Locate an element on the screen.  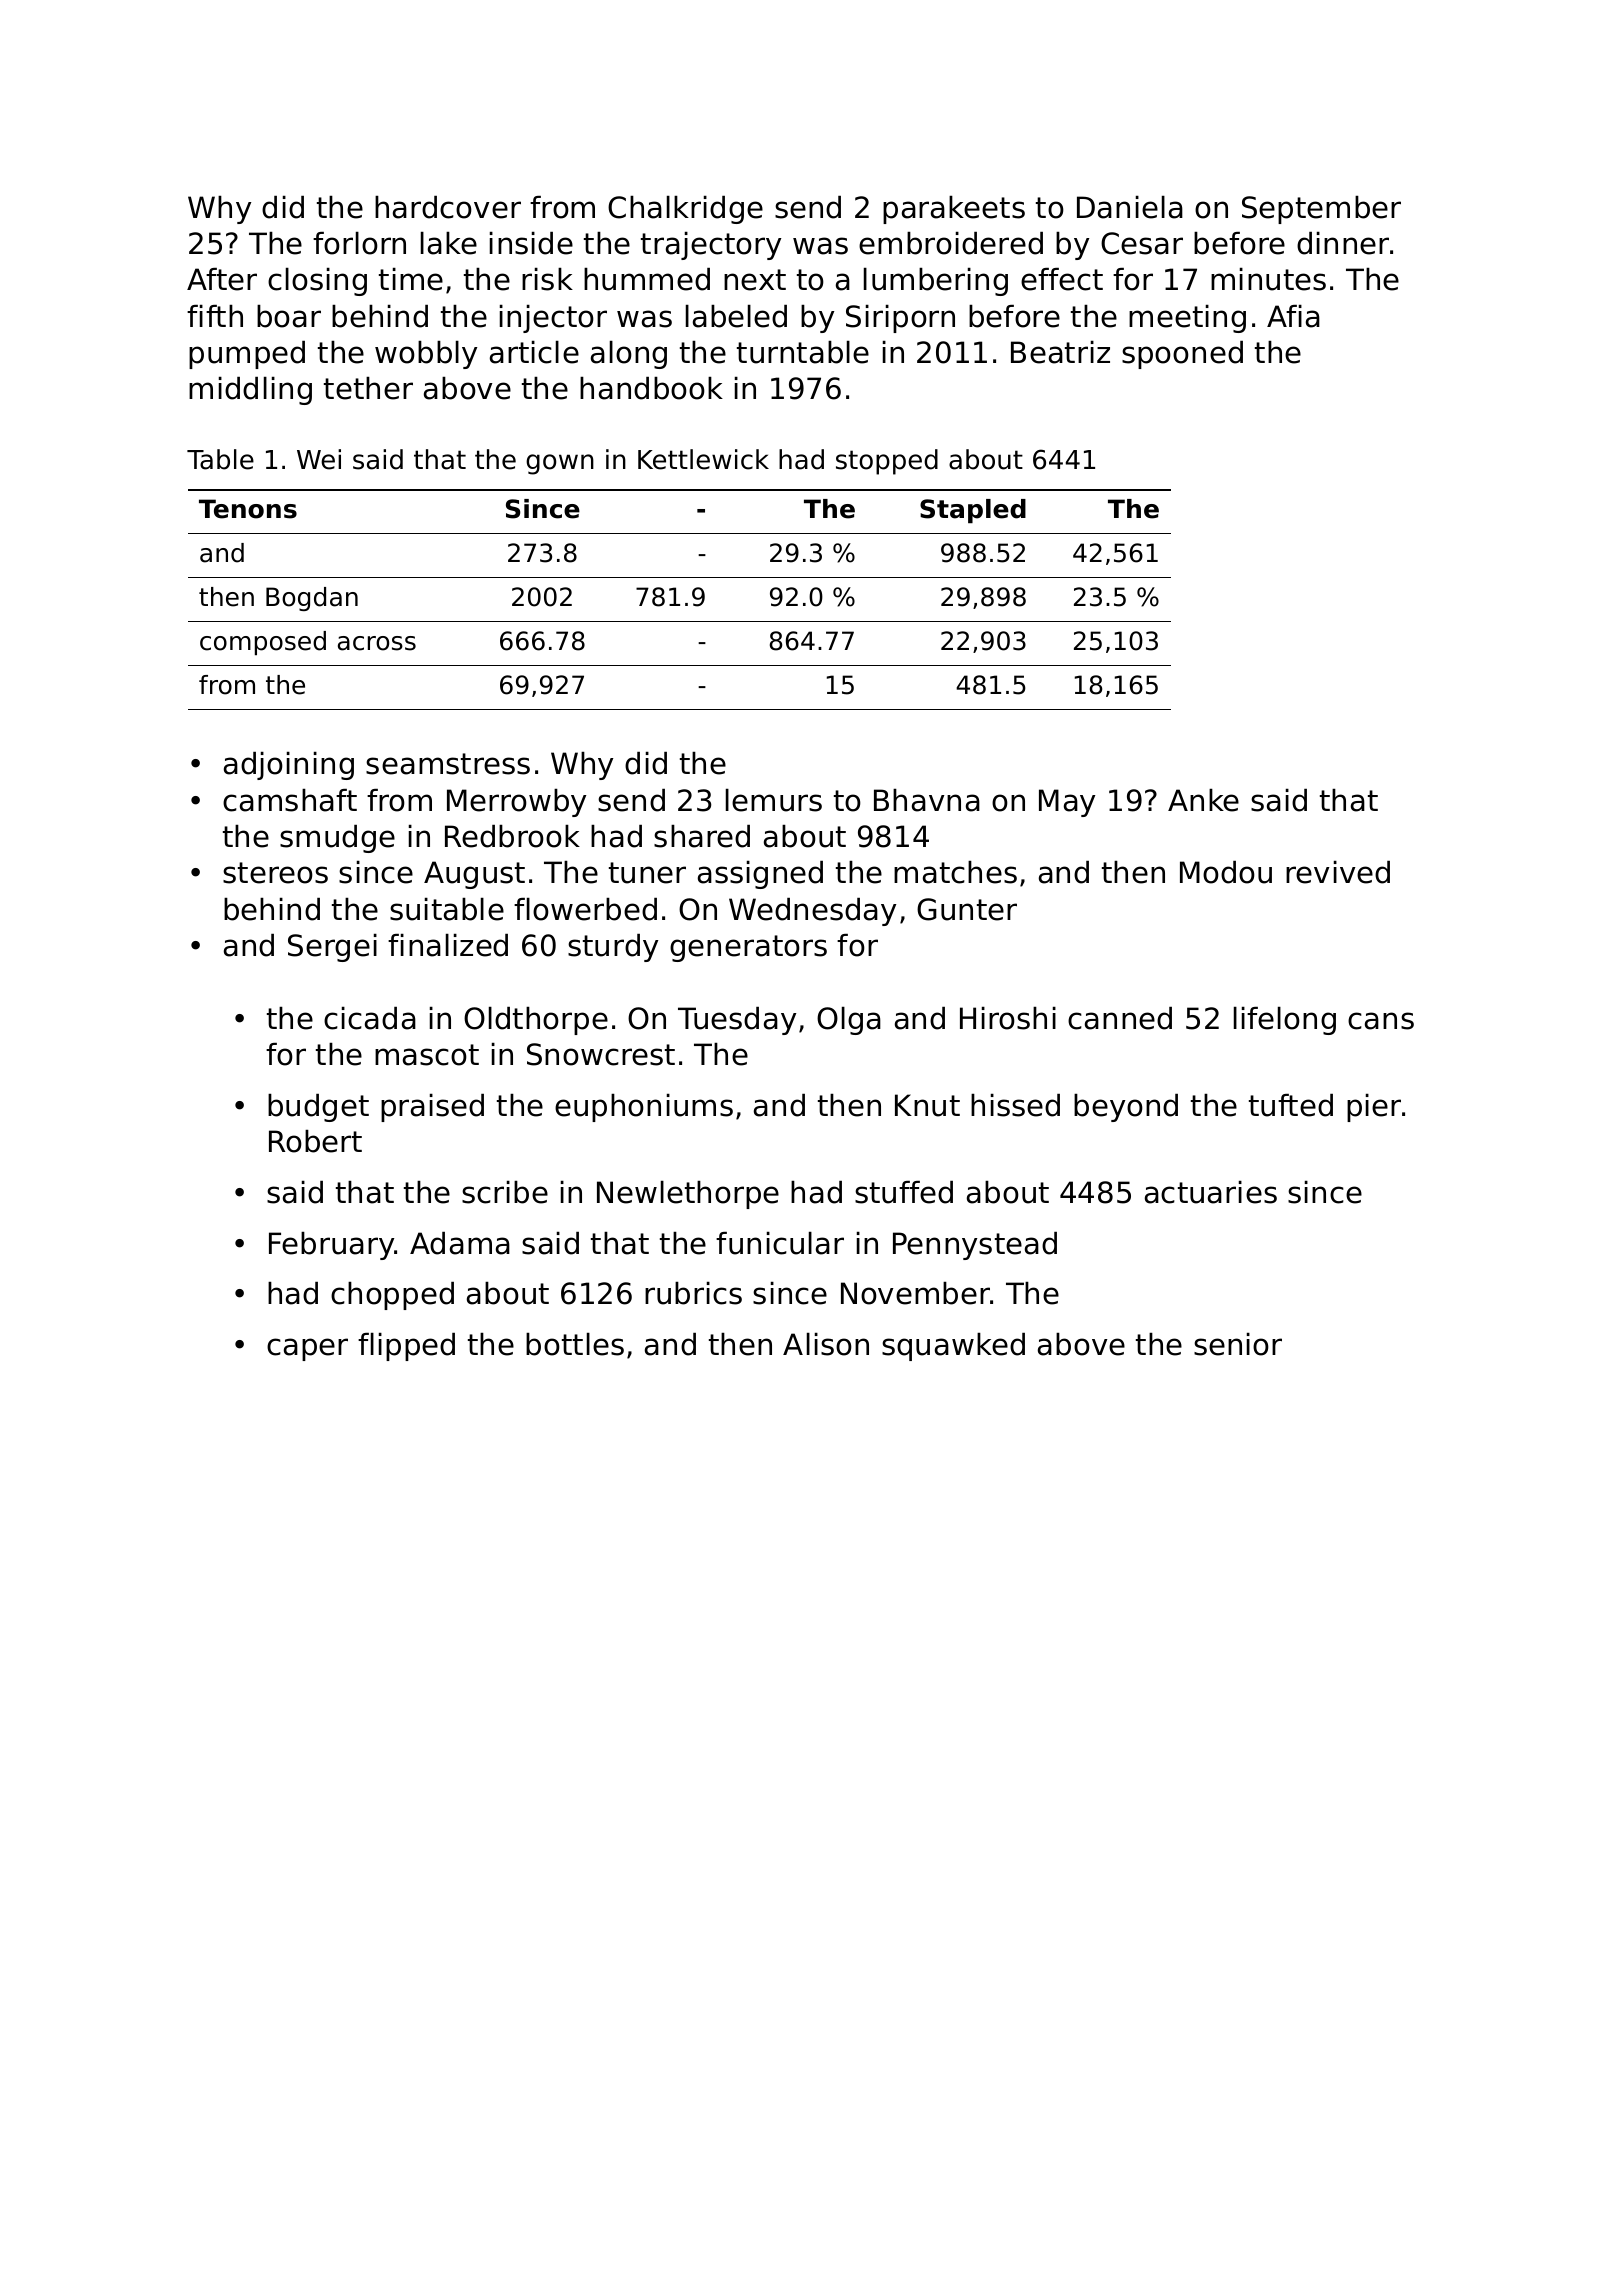
revived is located at coordinates (1338, 872).
